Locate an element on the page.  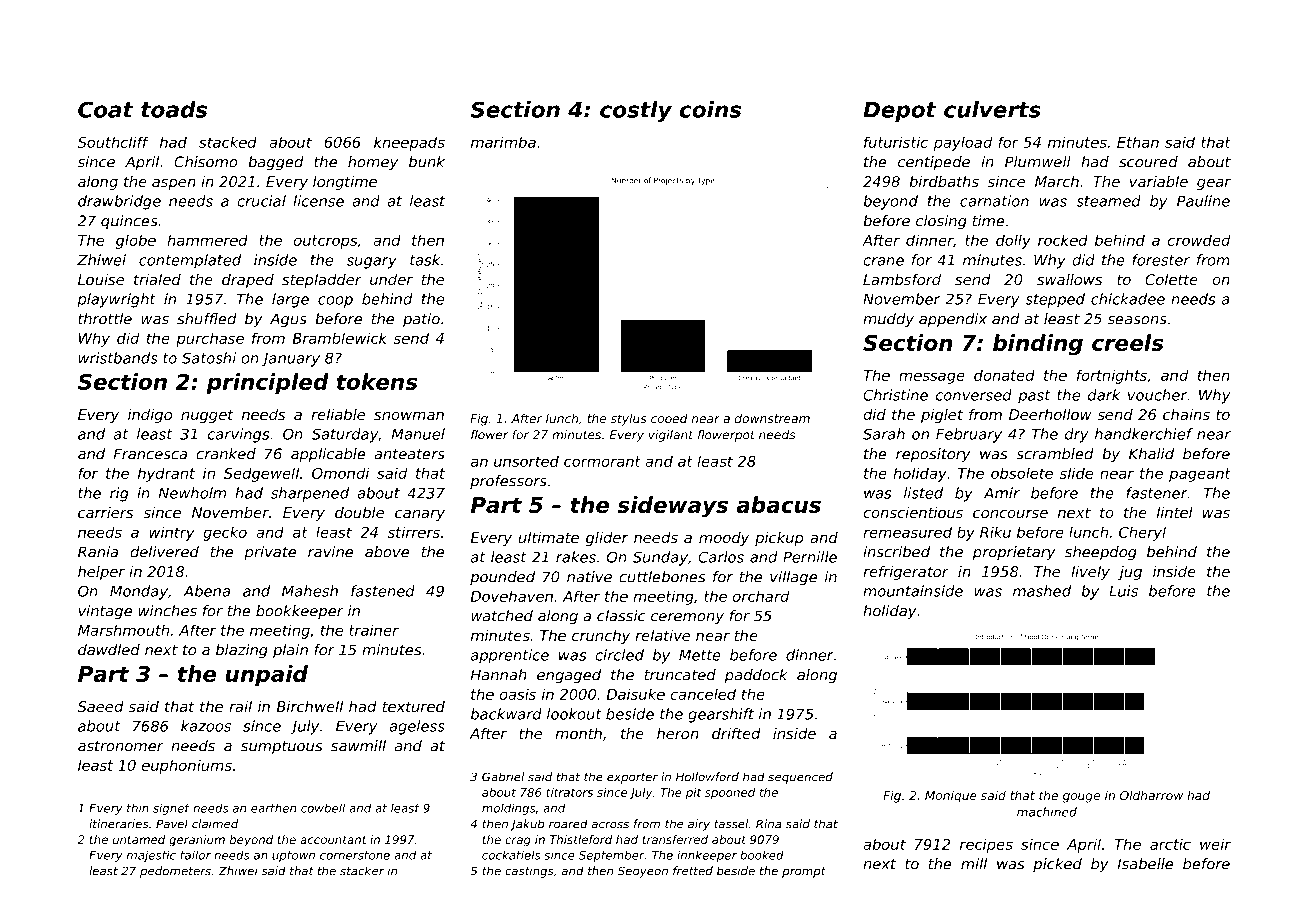
month is located at coordinates (578, 733).
